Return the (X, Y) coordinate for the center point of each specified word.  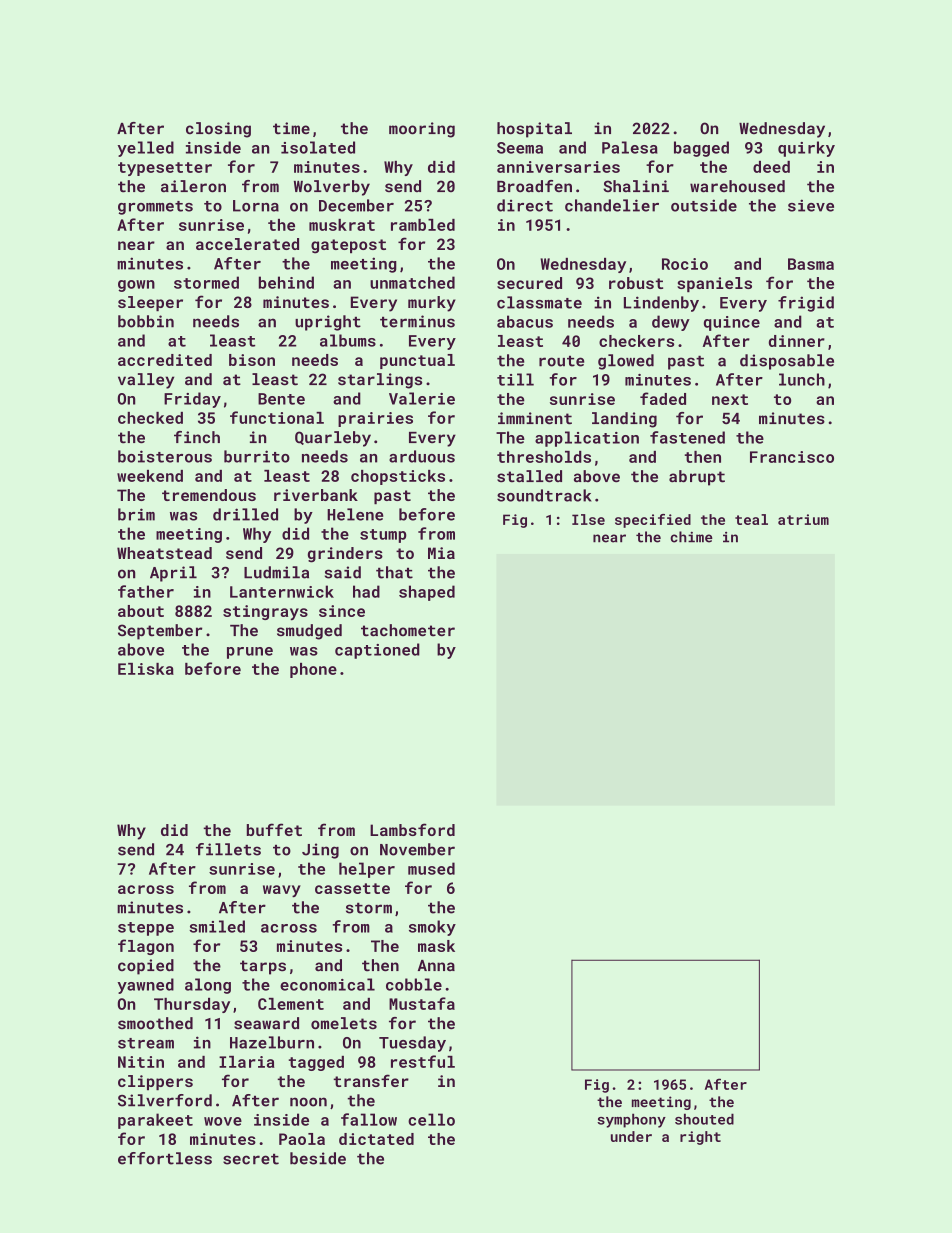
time (291, 128)
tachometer (408, 630)
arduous (422, 456)
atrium (803, 519)
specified (653, 521)
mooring (422, 130)
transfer (371, 1080)
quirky (806, 149)
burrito (257, 456)
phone (313, 670)
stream (146, 1043)
